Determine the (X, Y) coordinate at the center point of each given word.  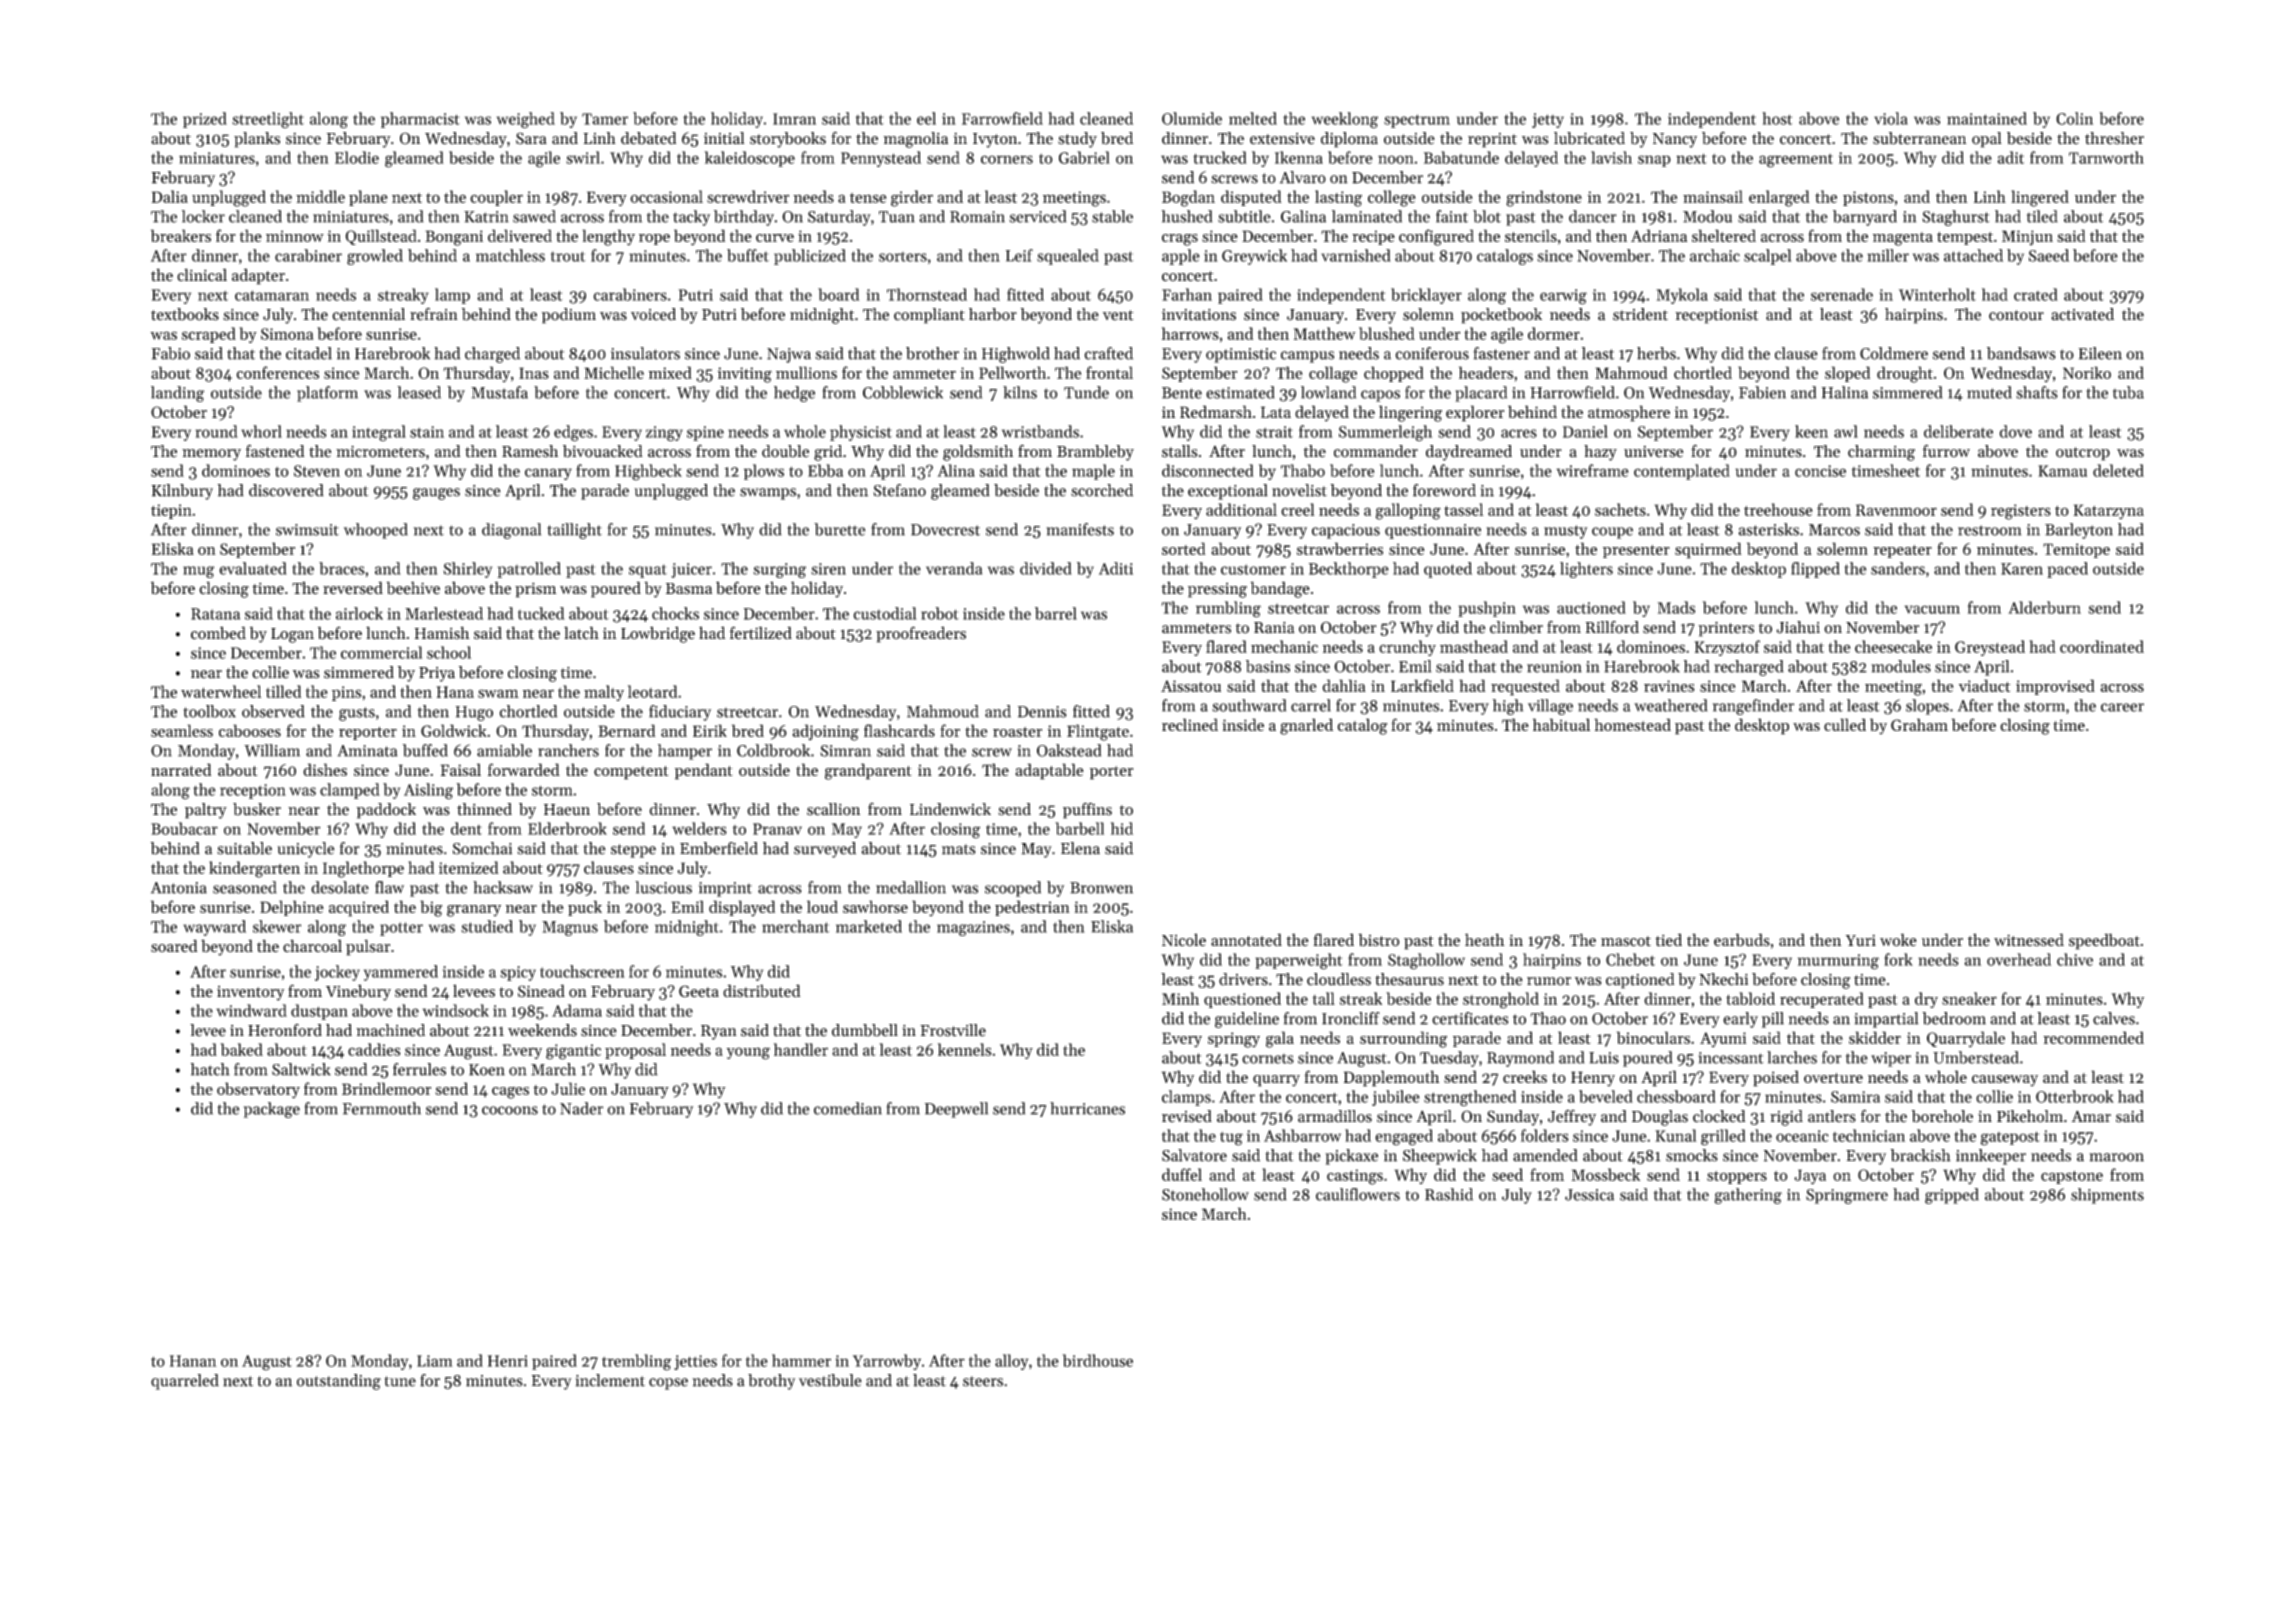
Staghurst (1956, 218)
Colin (2074, 118)
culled (1845, 724)
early (1740, 1020)
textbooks (185, 314)
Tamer (605, 119)
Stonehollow (1205, 1194)
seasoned (245, 887)
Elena (1080, 848)
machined (390, 1030)
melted (1253, 118)
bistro (1378, 940)
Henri (508, 1361)
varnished (1355, 255)
